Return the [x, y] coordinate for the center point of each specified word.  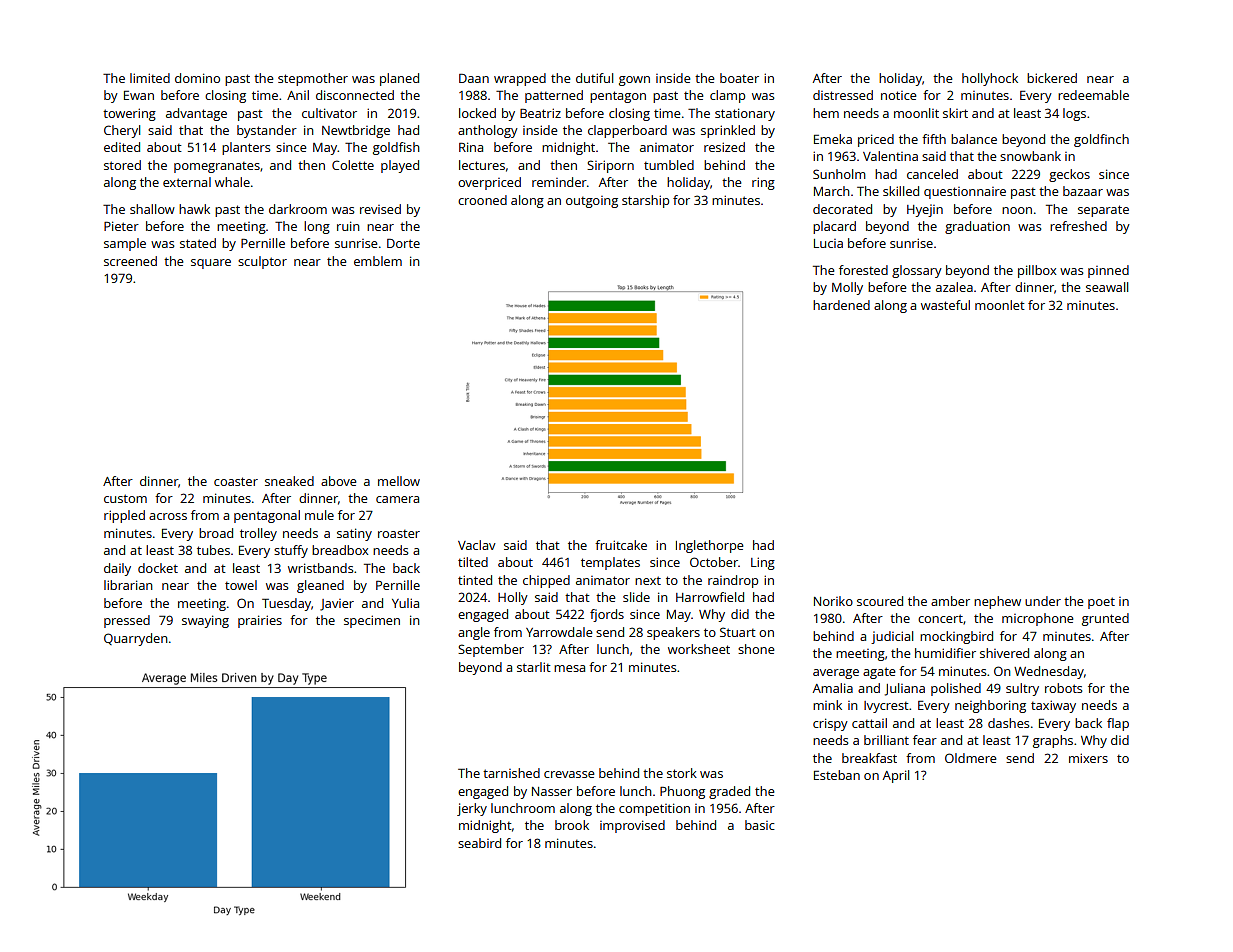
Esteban [837, 775]
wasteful [945, 305]
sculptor [262, 262]
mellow [399, 481]
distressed [843, 95]
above [338, 481]
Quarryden [136, 639]
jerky [472, 809]
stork [682, 773]
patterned [554, 96]
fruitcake [621, 545]
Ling [763, 563]
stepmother [313, 79]
